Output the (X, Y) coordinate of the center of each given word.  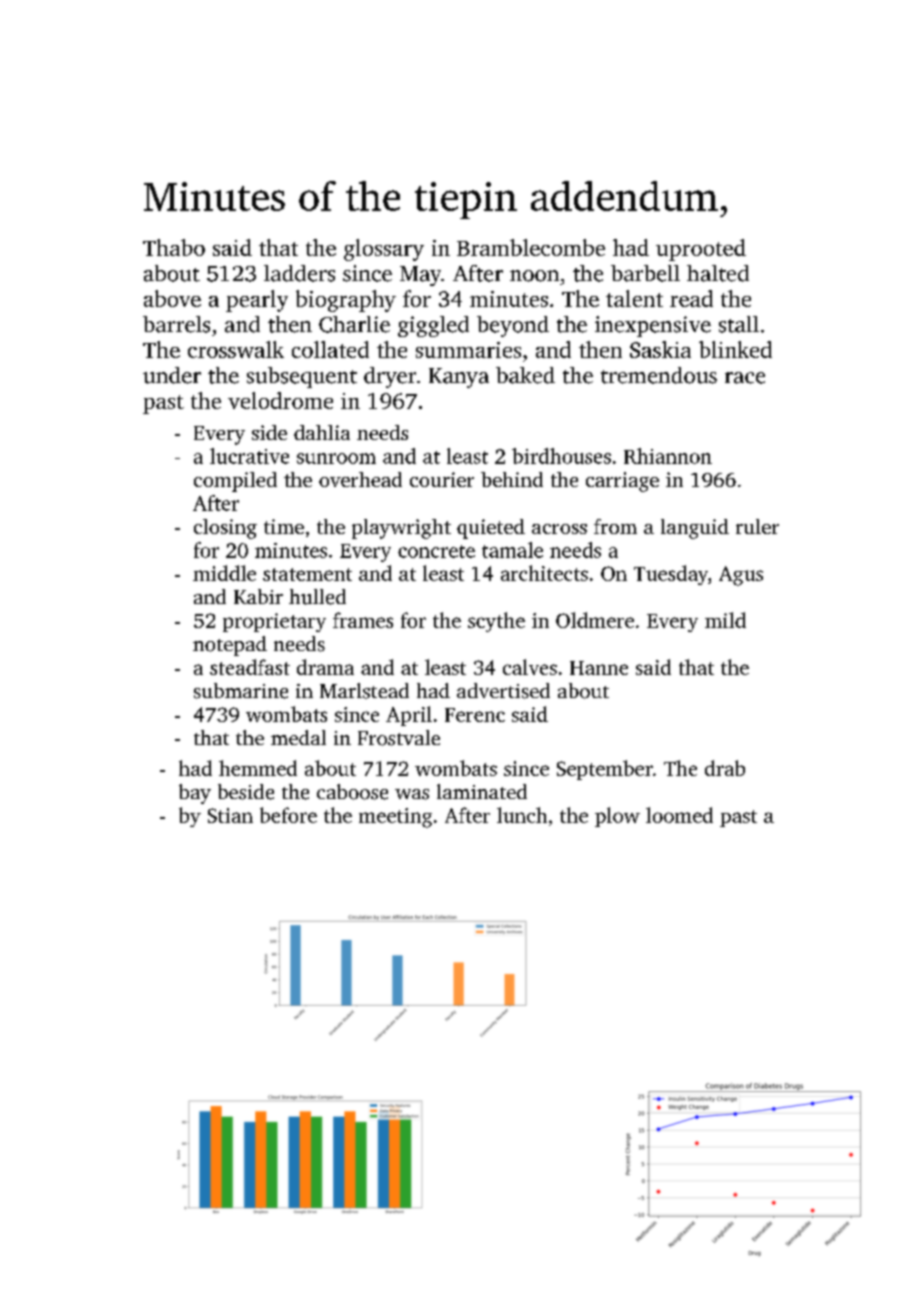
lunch (522, 815)
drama (325, 667)
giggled (433, 326)
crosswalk (236, 349)
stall (739, 324)
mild (725, 620)
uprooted (701, 250)
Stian (230, 815)
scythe (496, 622)
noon (534, 276)
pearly (257, 301)
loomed (679, 815)
